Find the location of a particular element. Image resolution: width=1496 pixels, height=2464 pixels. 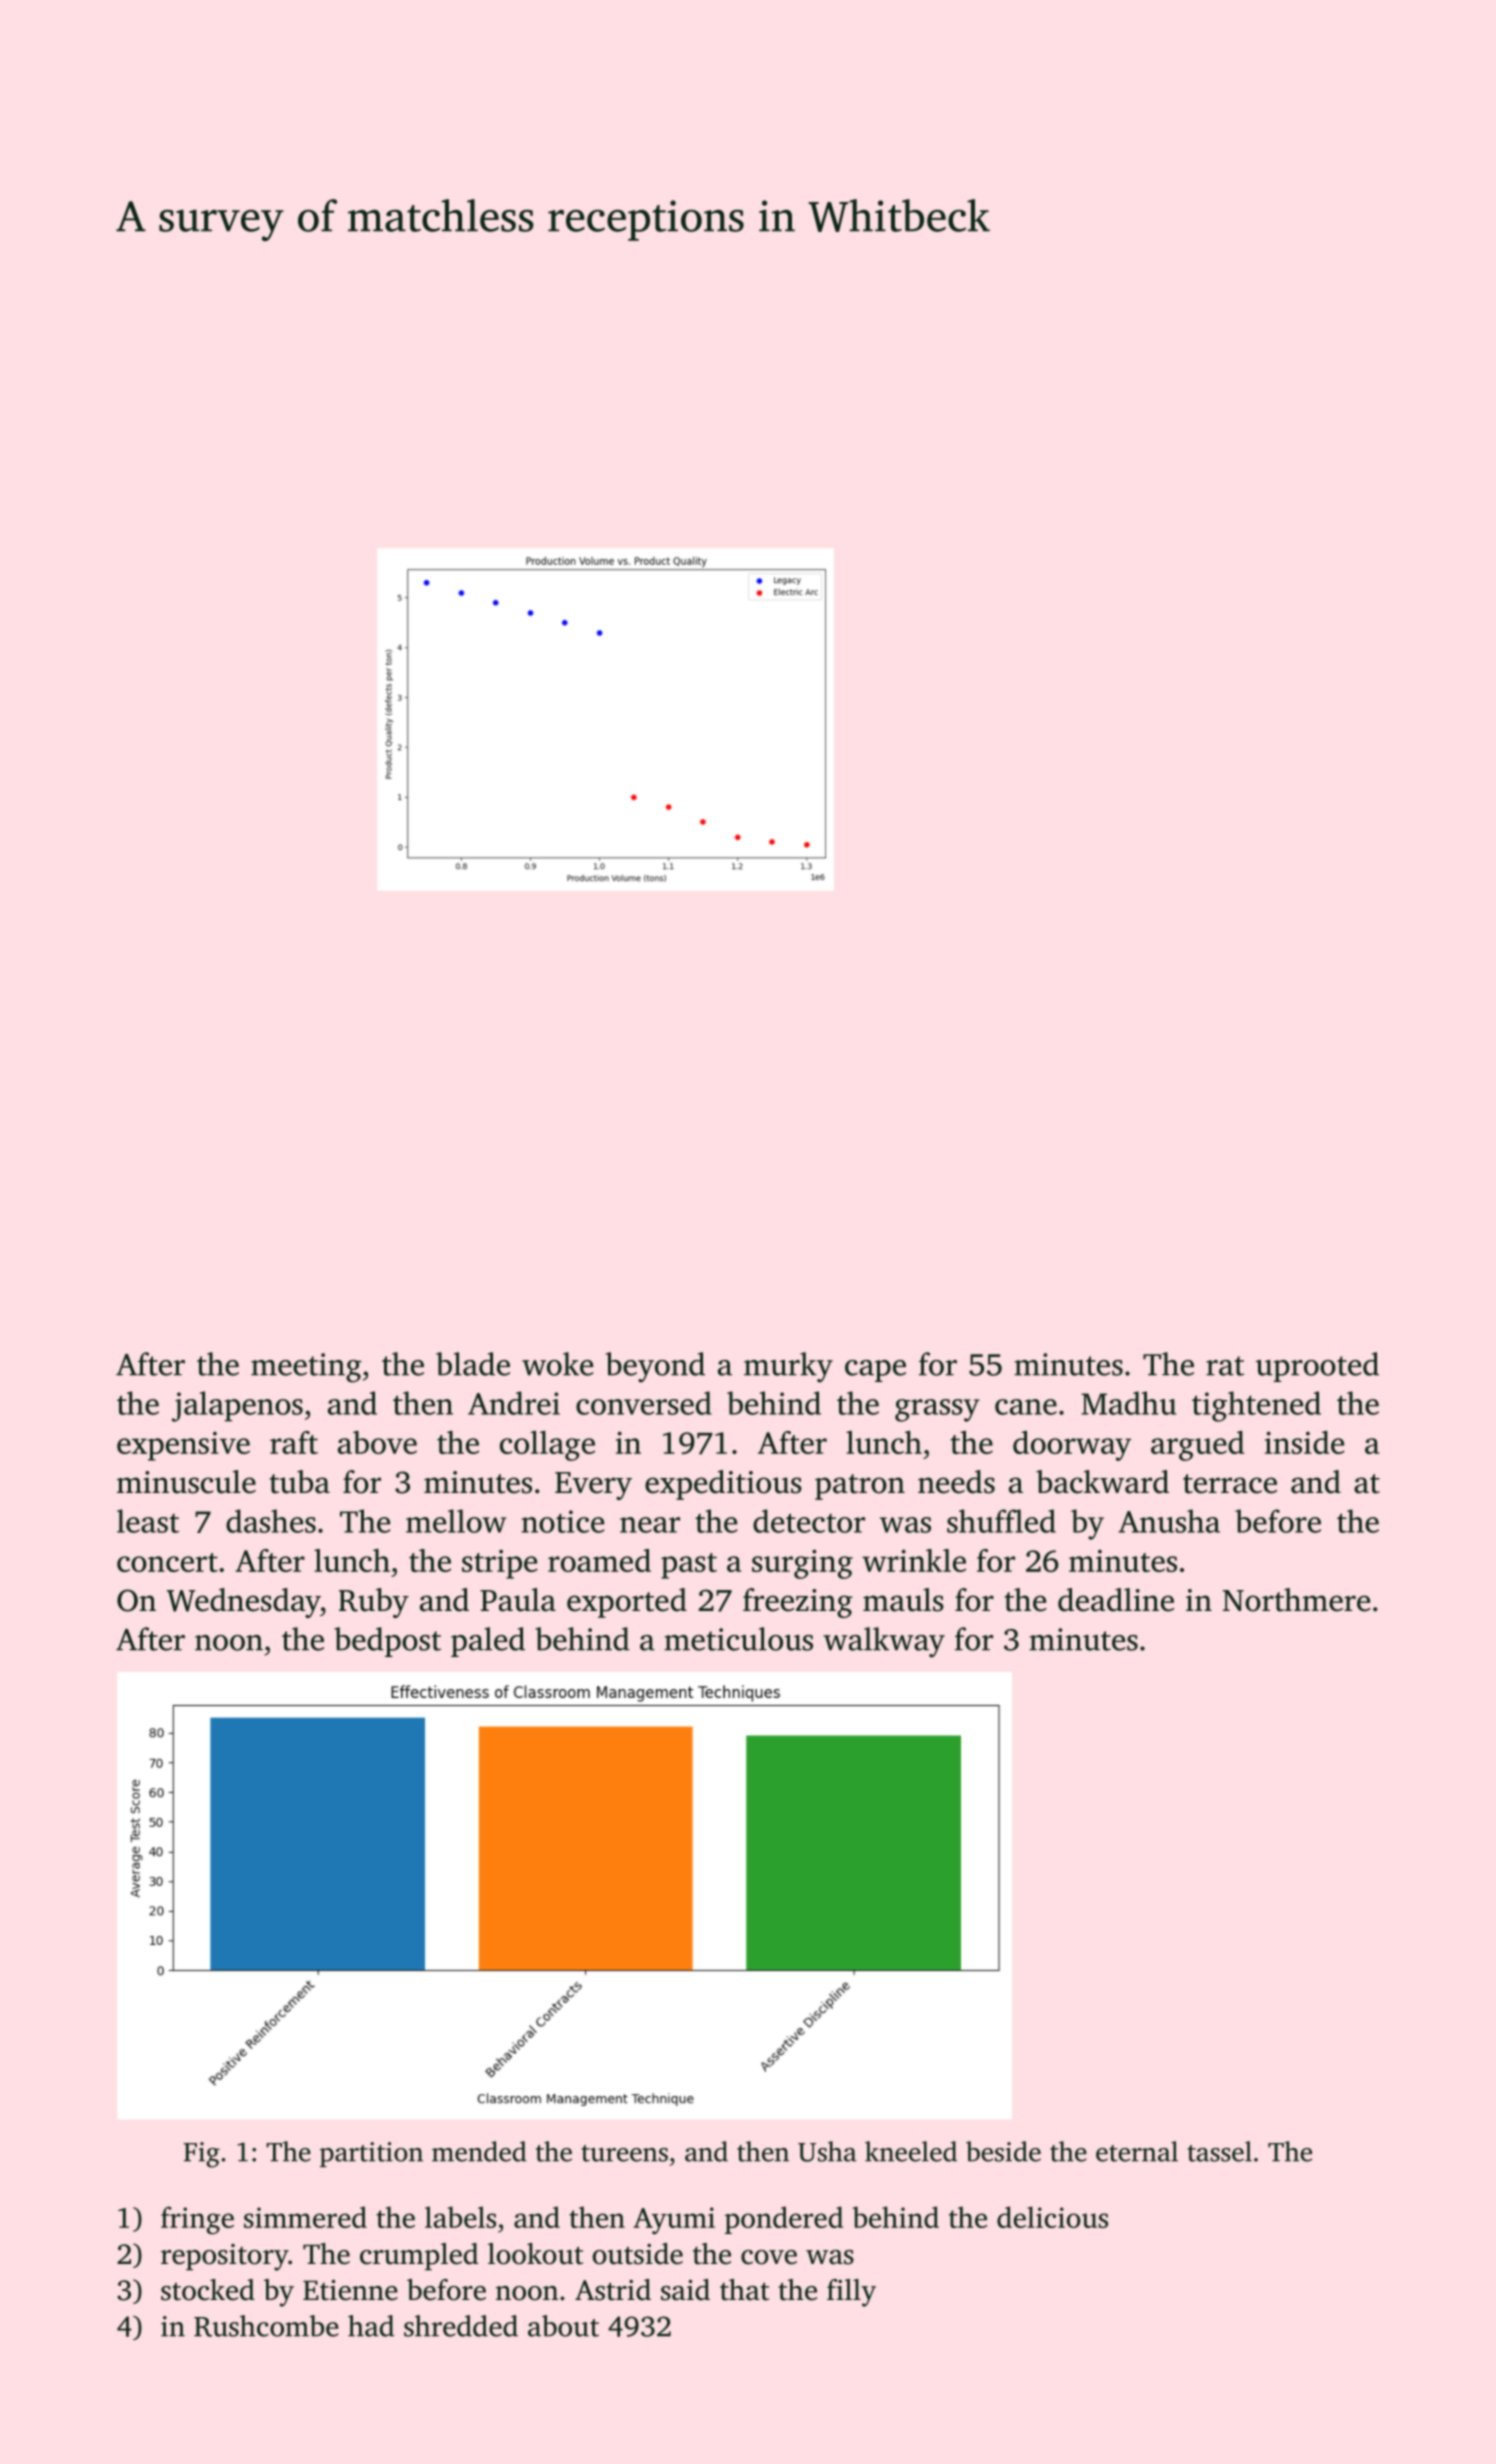

about is located at coordinates (563, 2326).
